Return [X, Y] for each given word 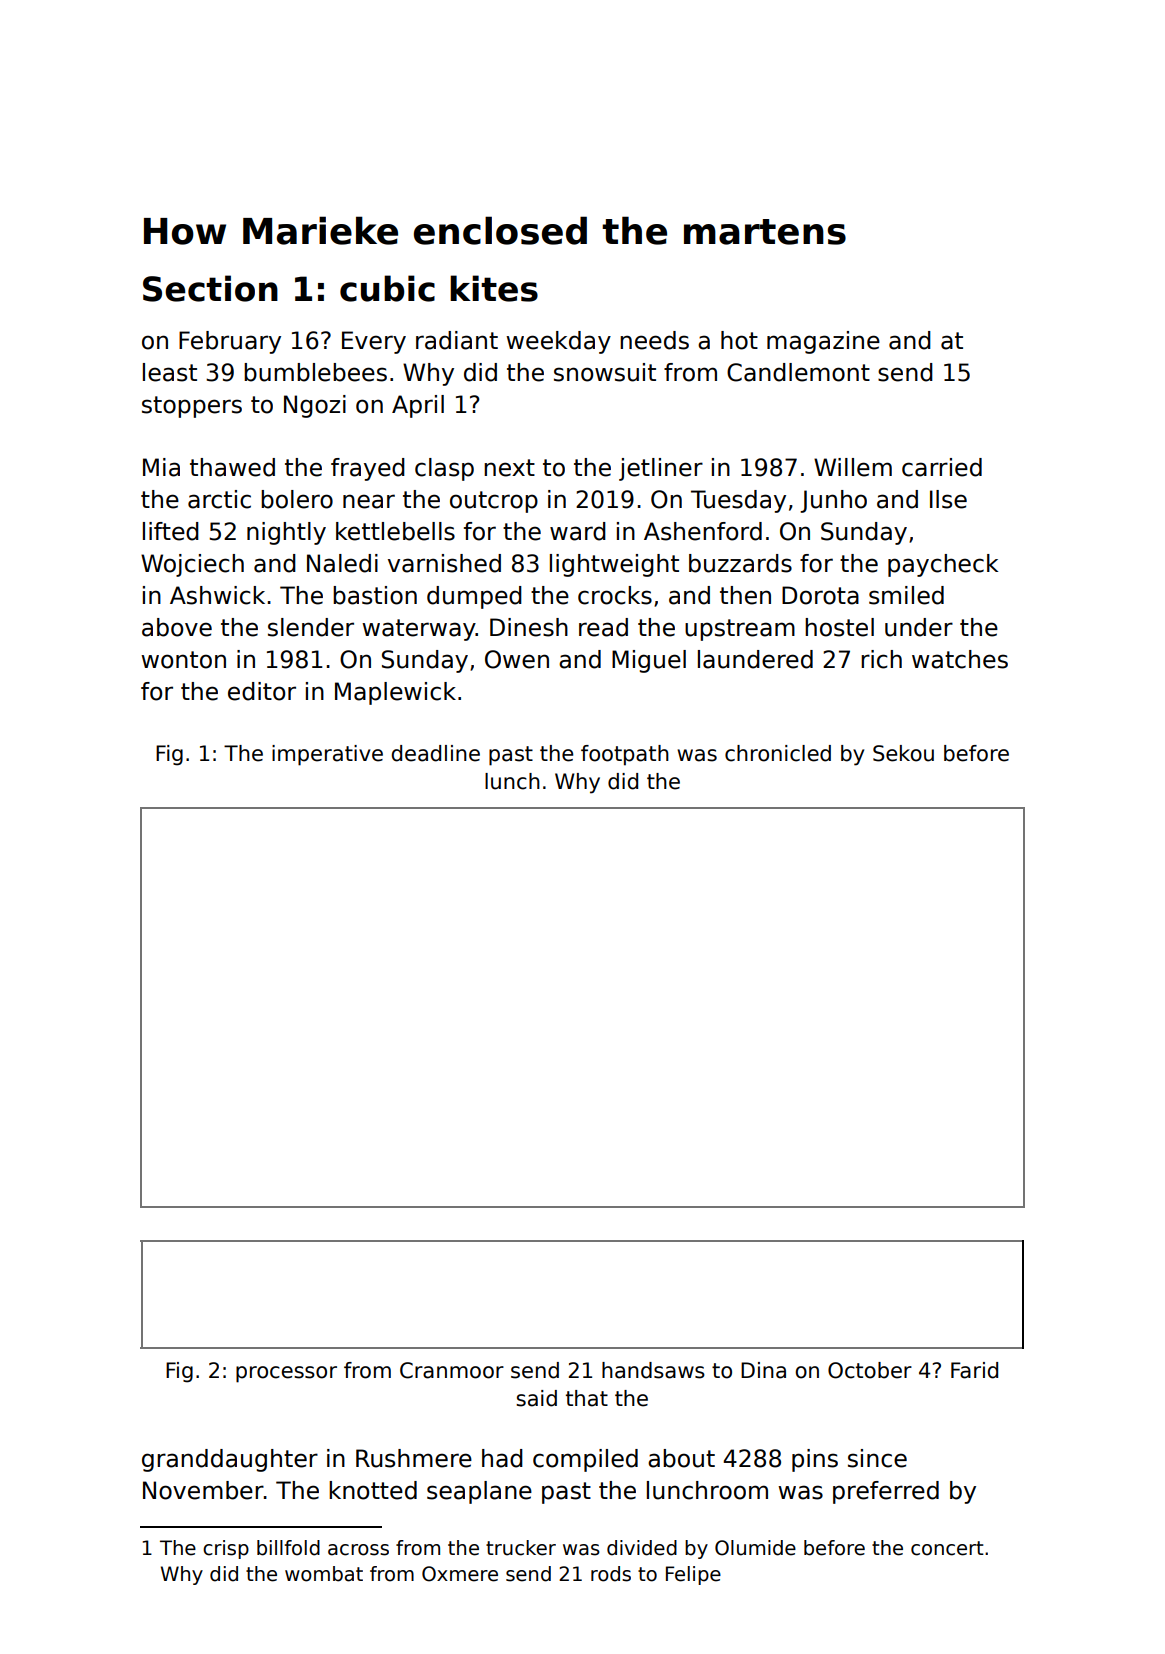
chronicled [778, 753]
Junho [833, 501]
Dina [763, 1370]
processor [286, 1374]
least [170, 372]
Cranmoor [452, 1370]
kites [494, 288]
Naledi [342, 563]
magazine [823, 342]
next [509, 468]
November [203, 1490]
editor [262, 691]
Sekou [903, 753]
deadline [436, 753]
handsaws [653, 1370]
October [870, 1370]
